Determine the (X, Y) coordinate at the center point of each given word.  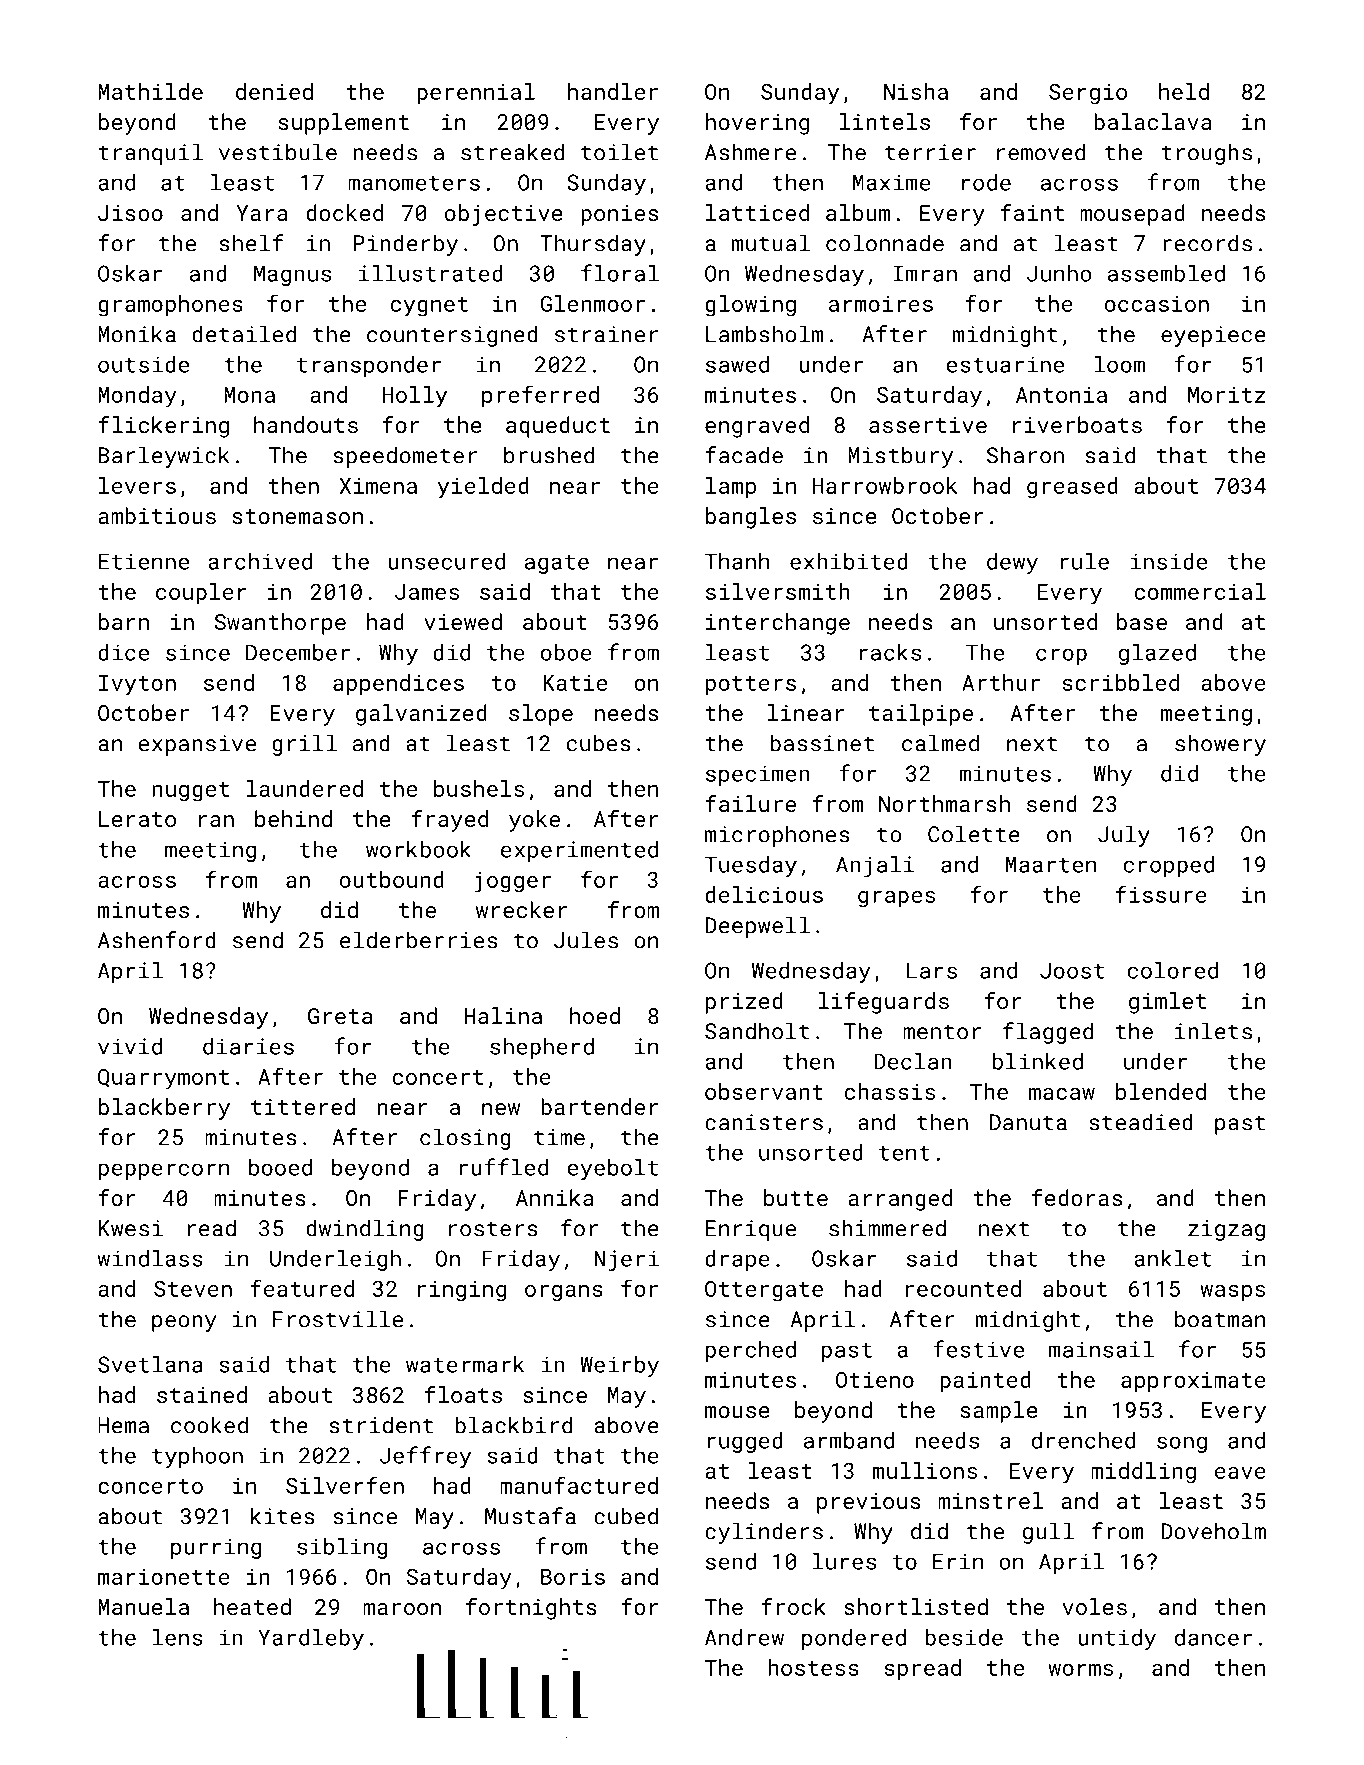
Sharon (1025, 455)
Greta (340, 1016)
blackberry (164, 1109)
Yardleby (311, 1639)
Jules (586, 940)
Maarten (1051, 864)
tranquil (150, 154)
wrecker (521, 909)
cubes (599, 743)
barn (124, 621)
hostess (813, 1667)
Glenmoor (593, 303)
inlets (1213, 1031)
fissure (1161, 894)
